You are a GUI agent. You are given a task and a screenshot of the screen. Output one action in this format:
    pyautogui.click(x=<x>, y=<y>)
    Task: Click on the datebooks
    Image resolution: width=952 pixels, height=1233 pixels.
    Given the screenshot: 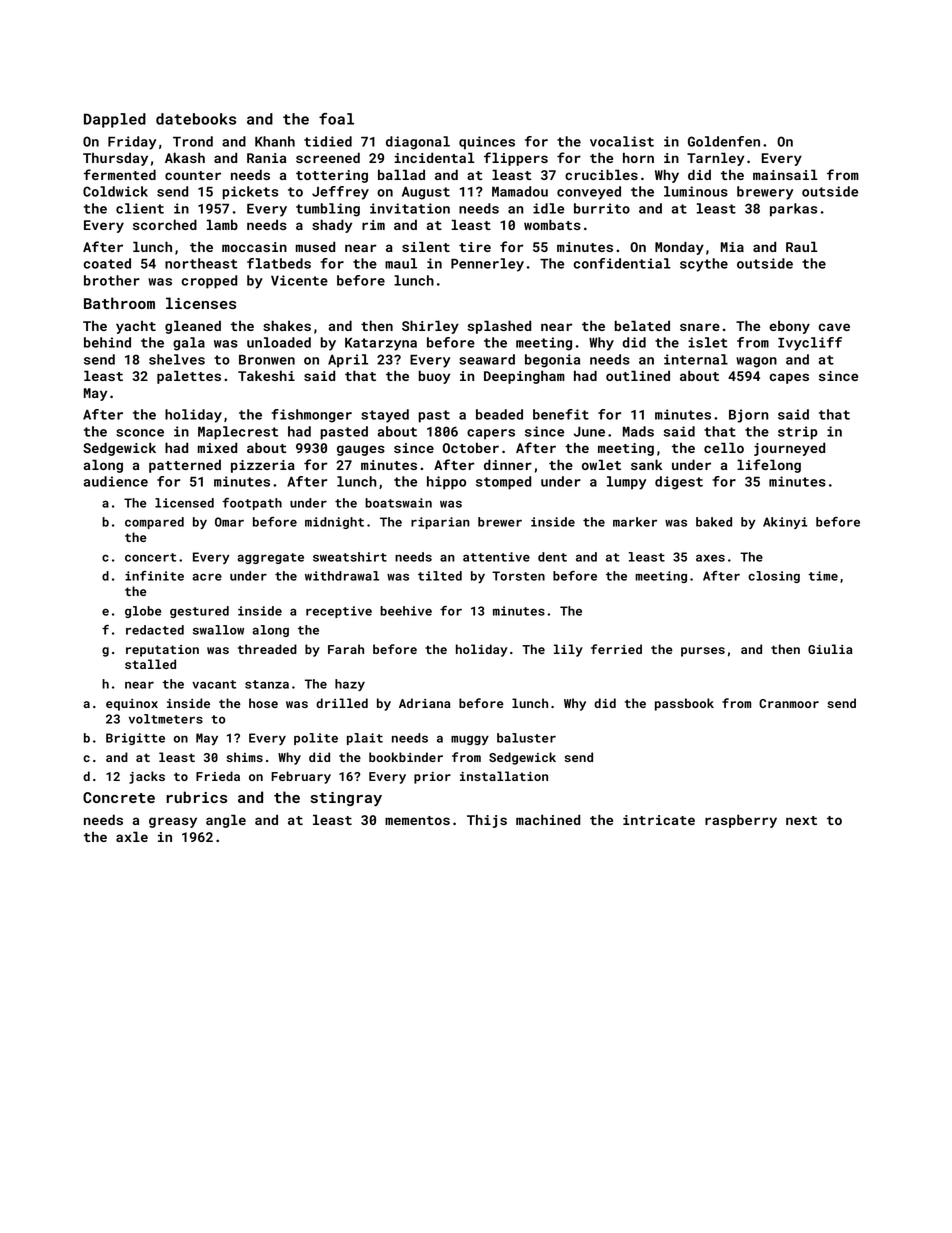 What is the action you would take?
    pyautogui.click(x=196, y=119)
